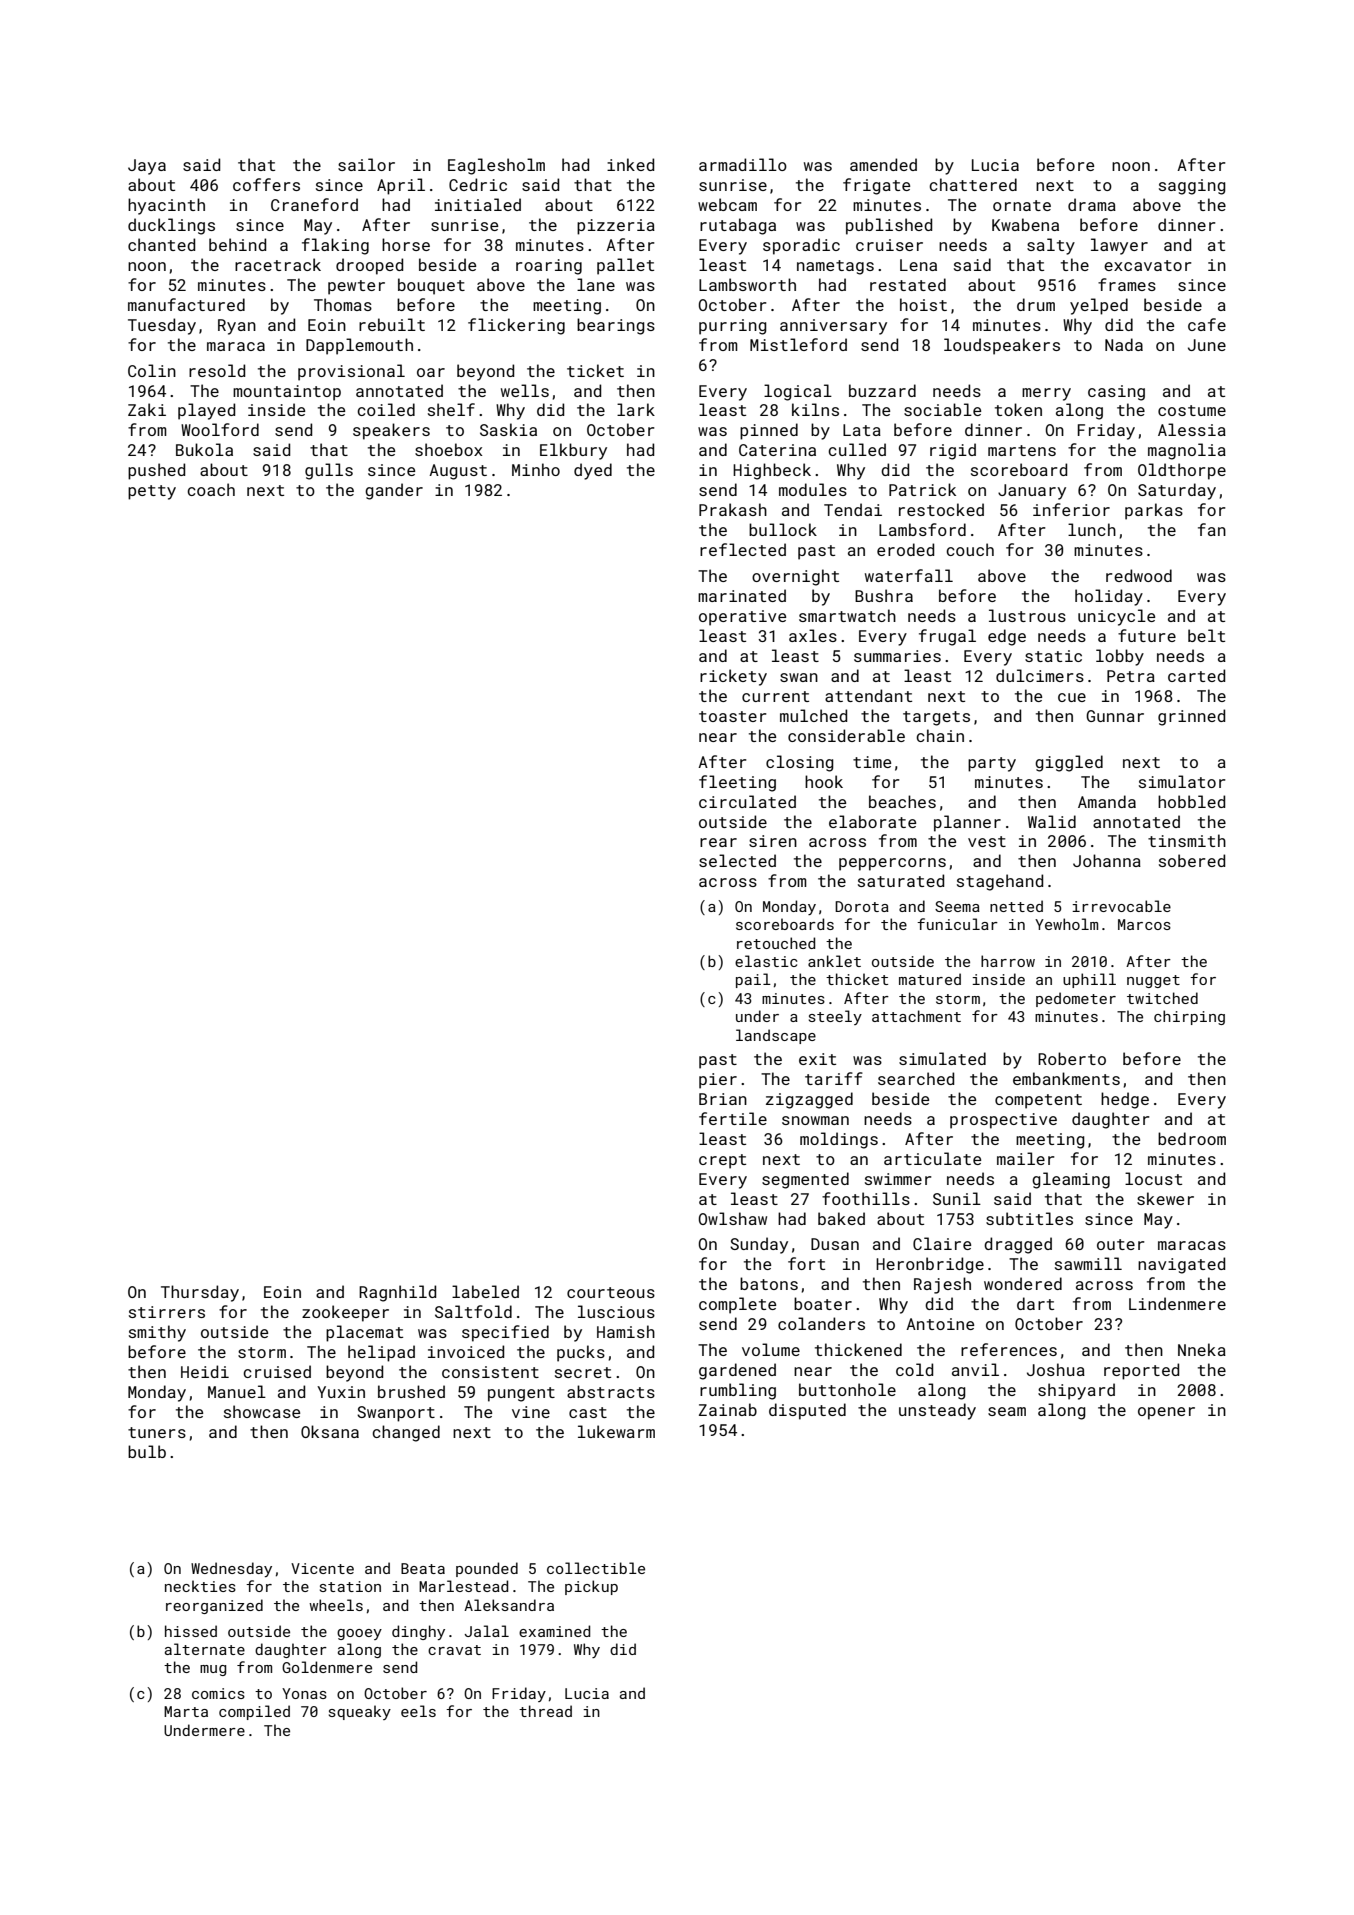 This page has height=1915, width=1354. What do you see at coordinates (743, 164) in the page?
I see `armadillo` at bounding box center [743, 164].
